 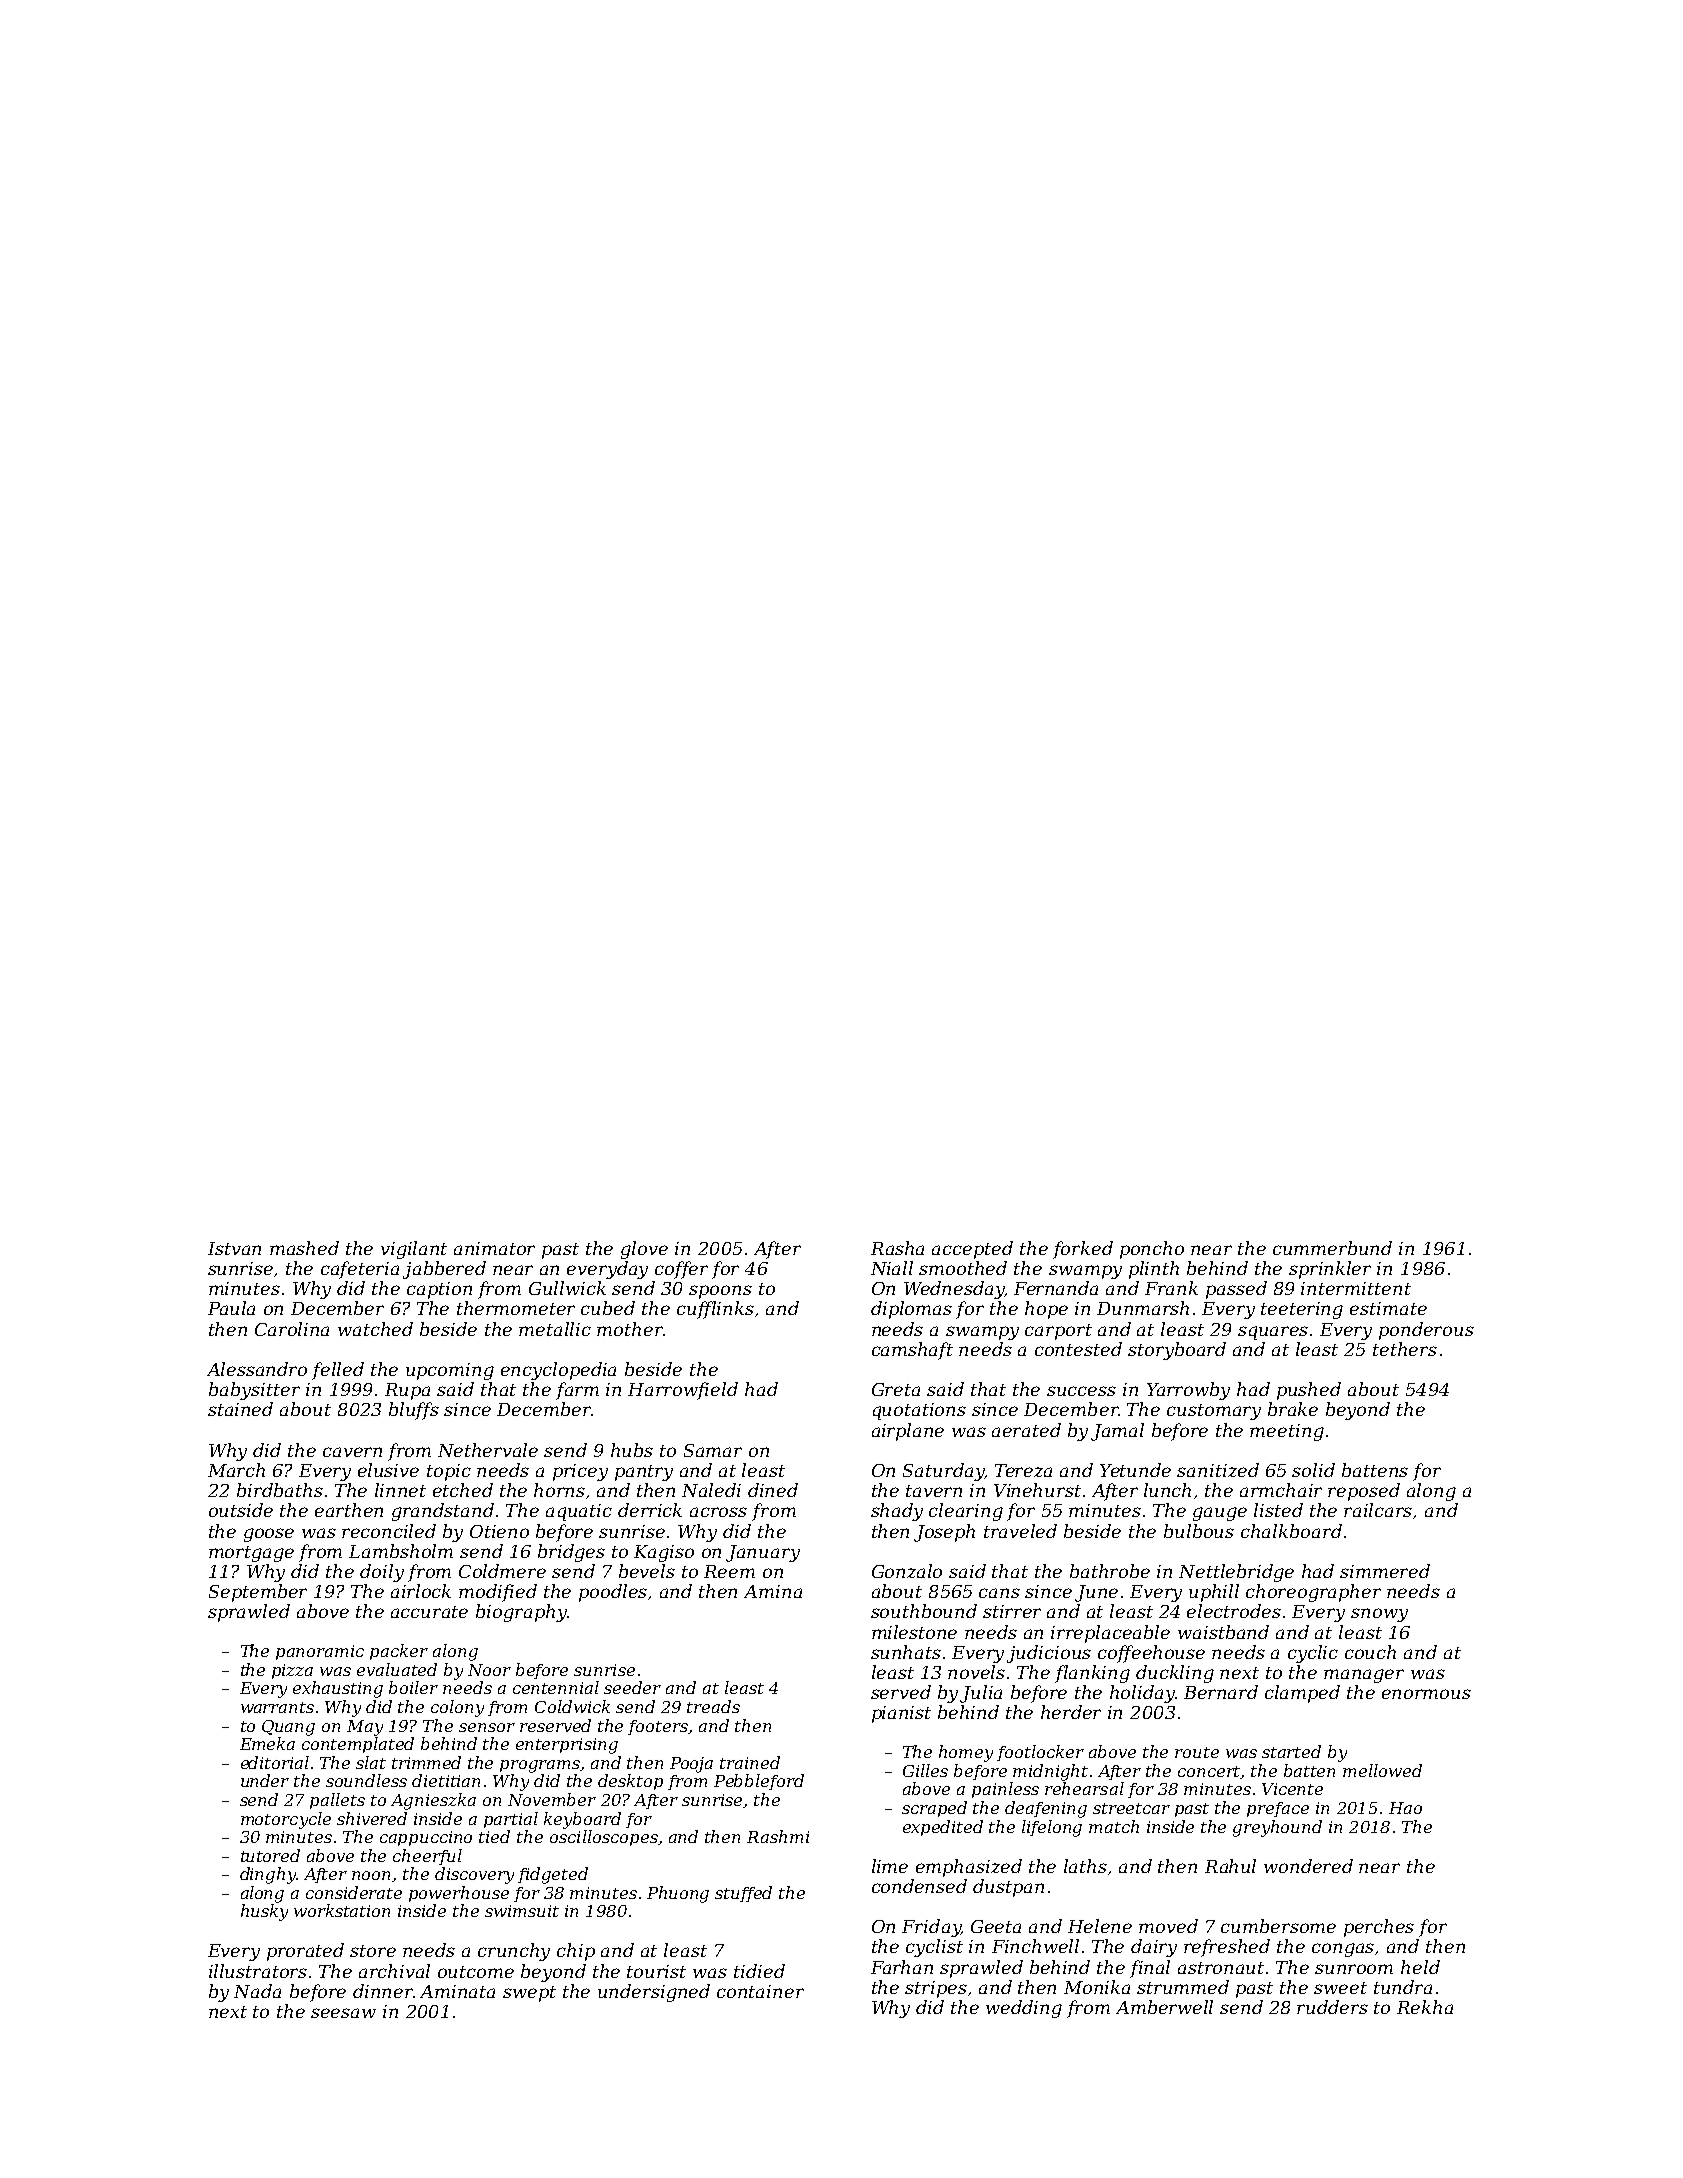 I want to click on Kagiso, so click(x=664, y=1553).
